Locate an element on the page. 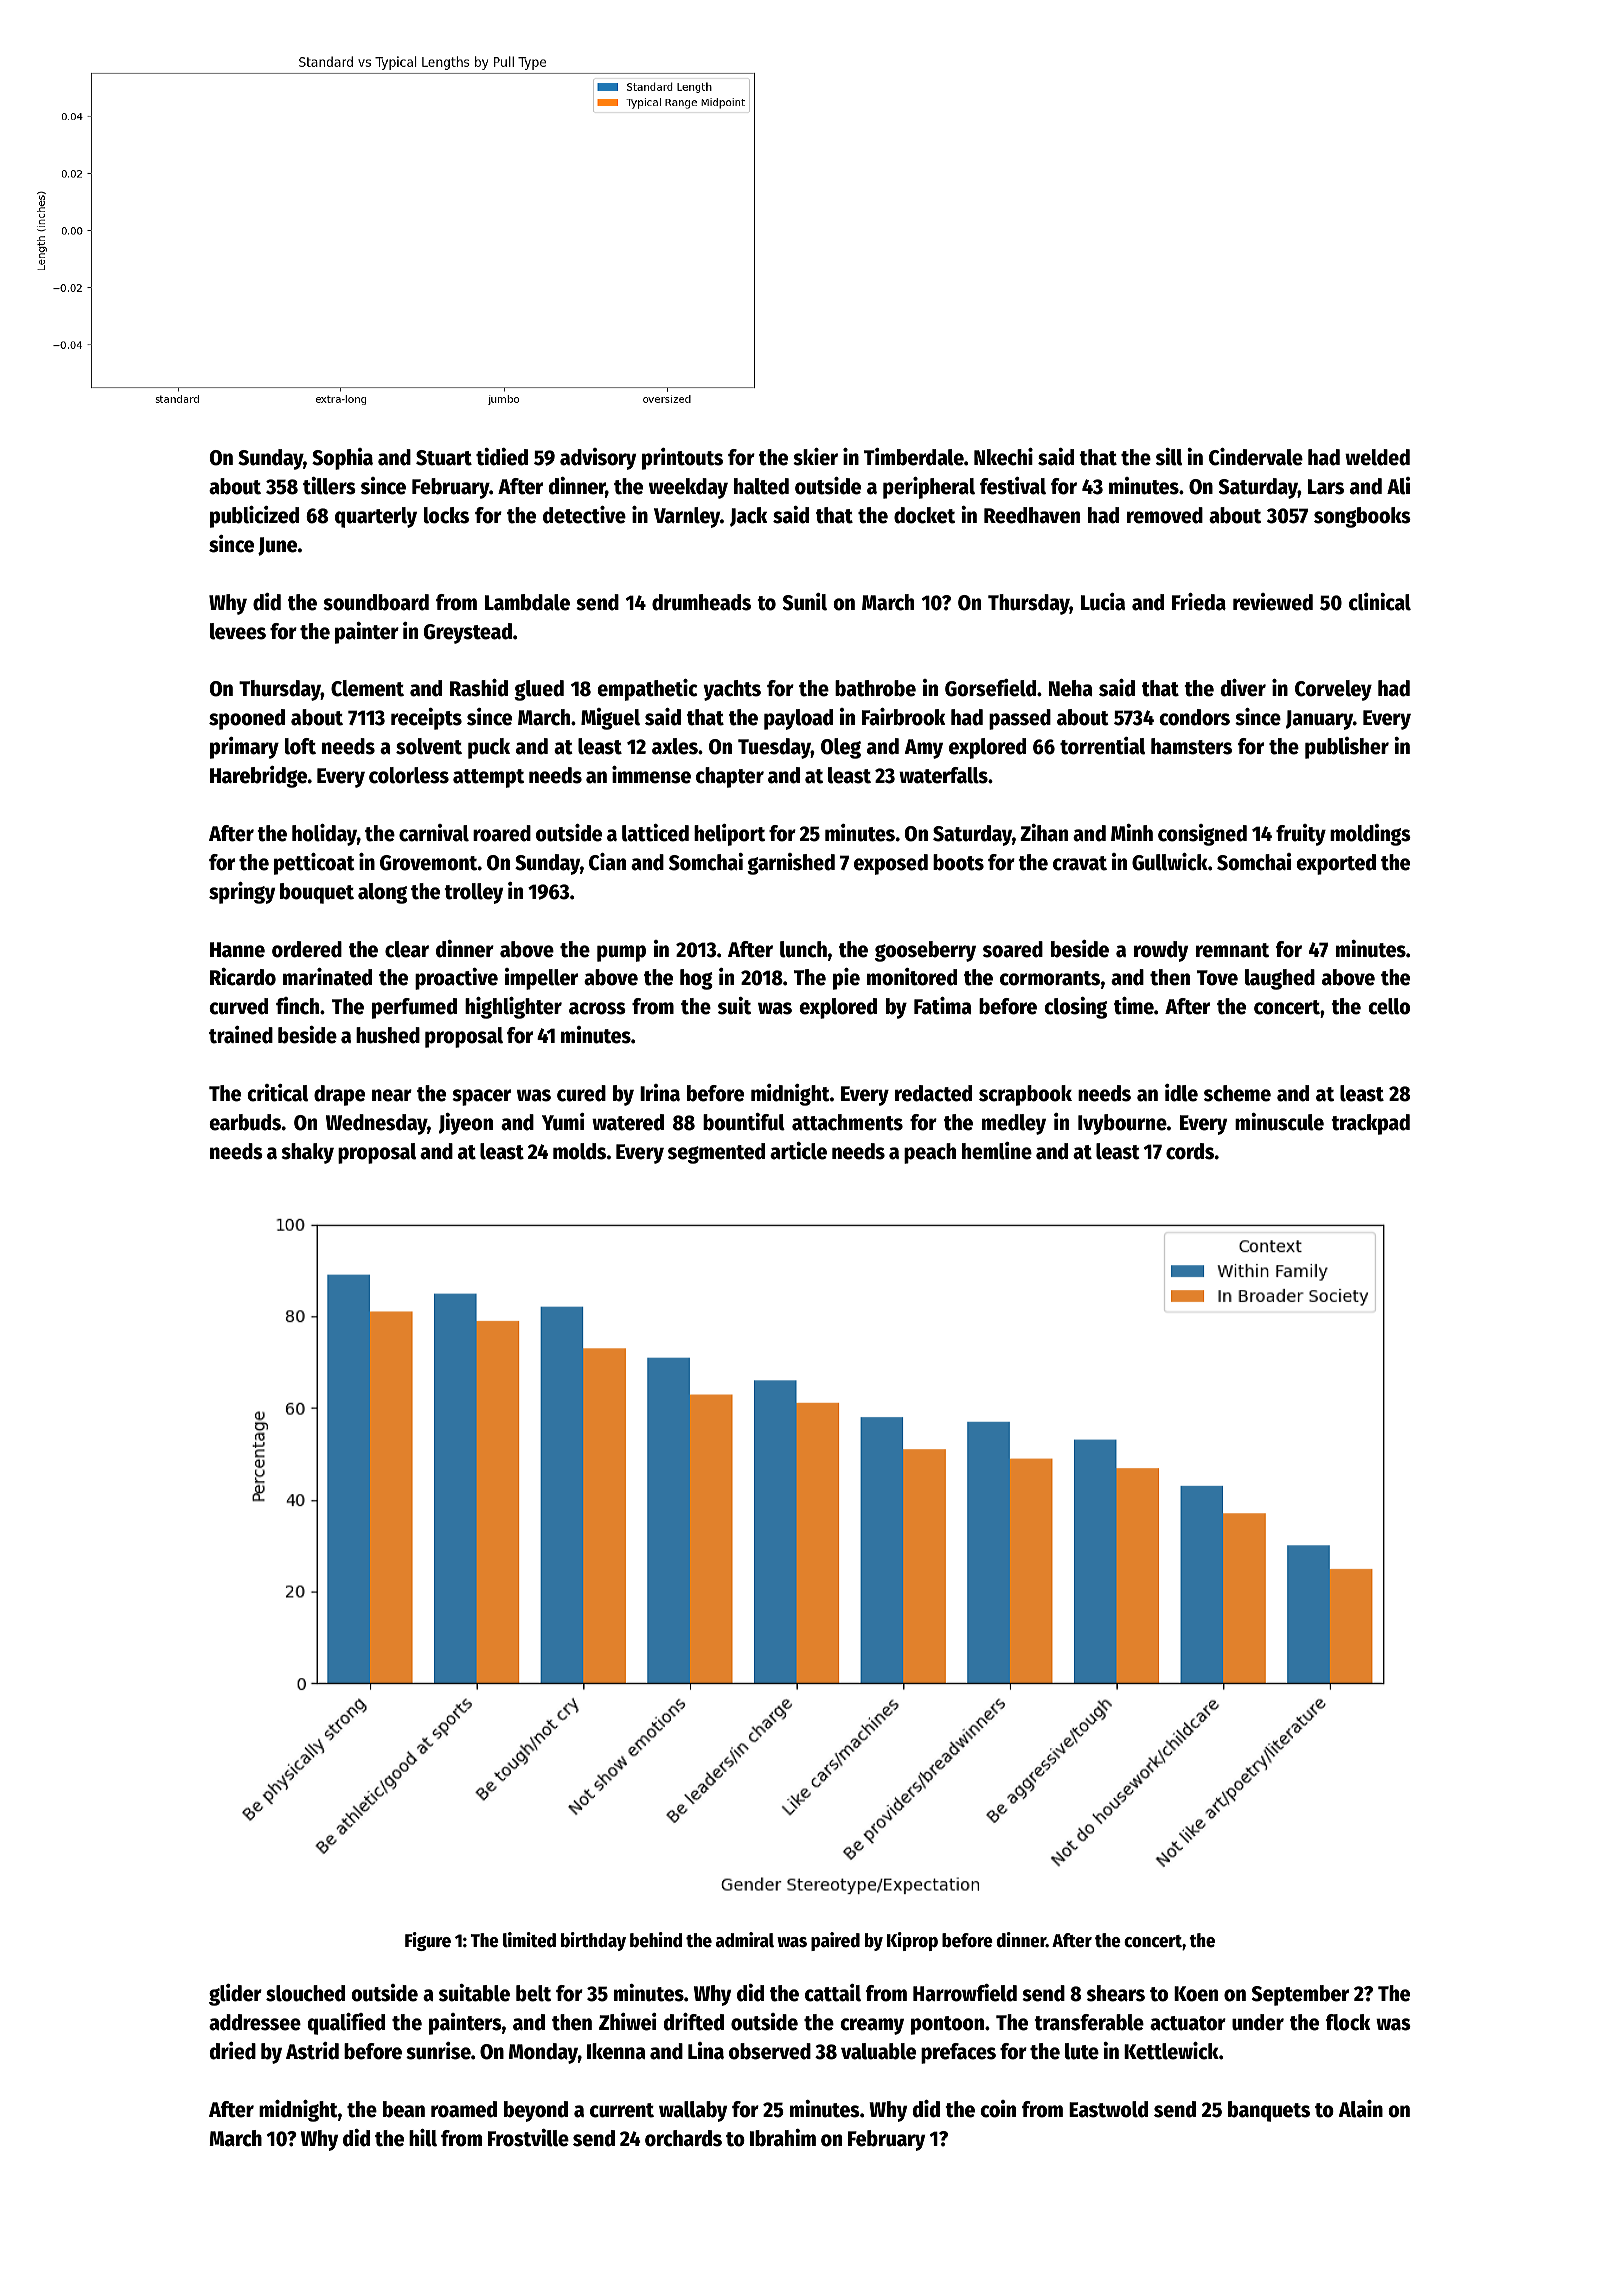 The width and height of the image is (1620, 2292). admiral is located at coordinates (745, 1940).
